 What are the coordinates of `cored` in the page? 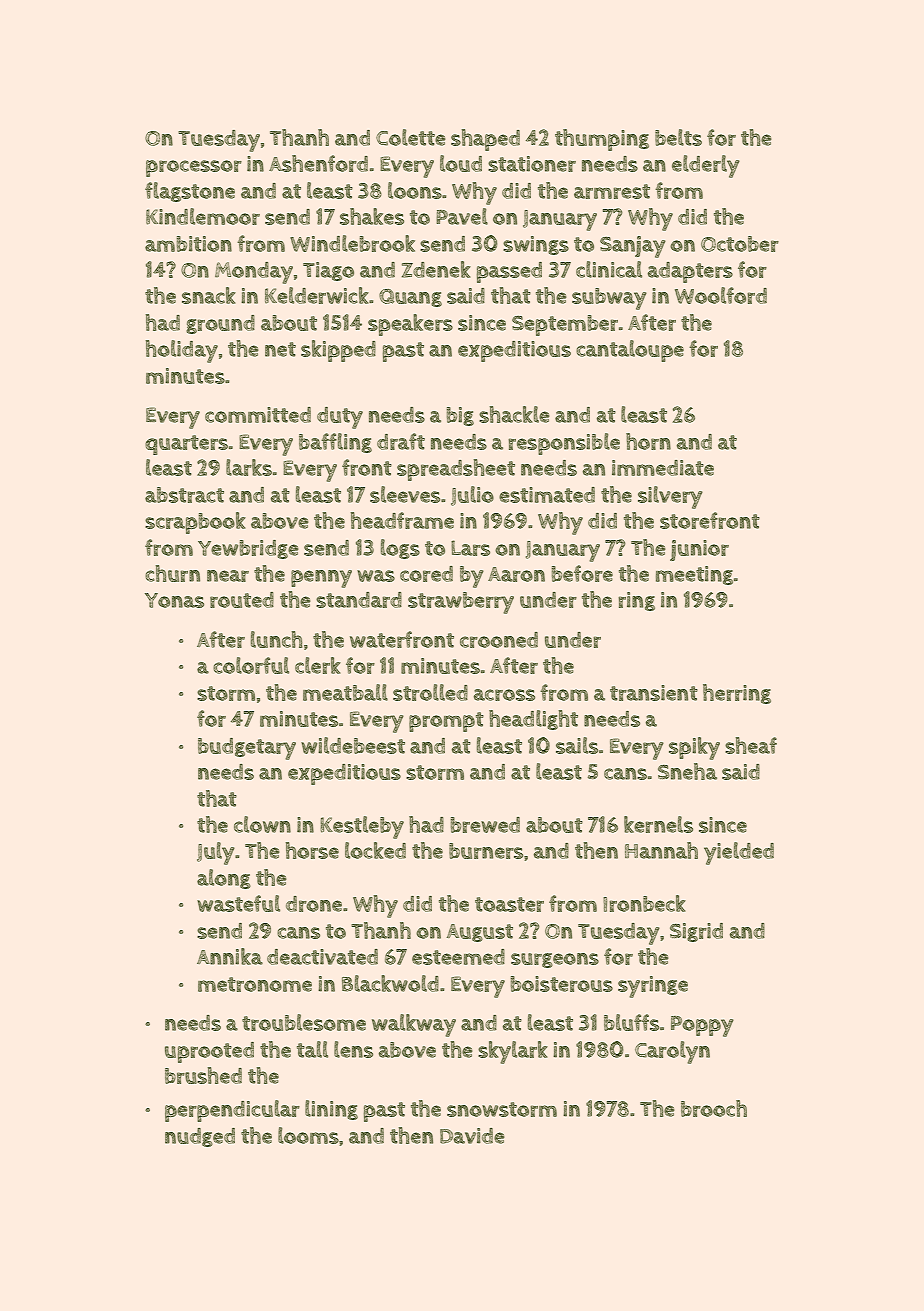 It's located at (426, 574).
